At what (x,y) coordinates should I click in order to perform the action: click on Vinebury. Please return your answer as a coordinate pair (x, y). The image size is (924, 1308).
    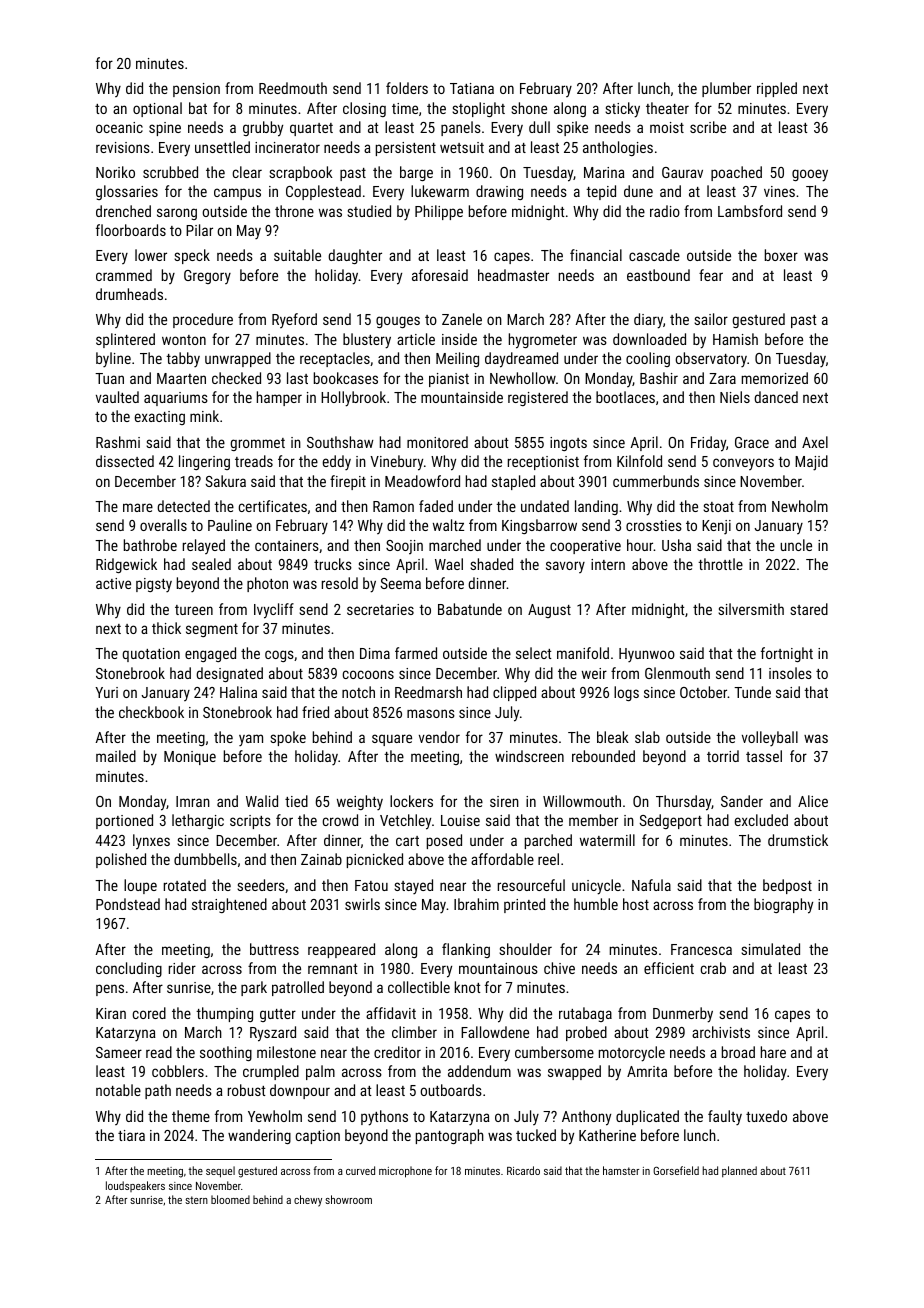
    Looking at the image, I should click on (396, 463).
